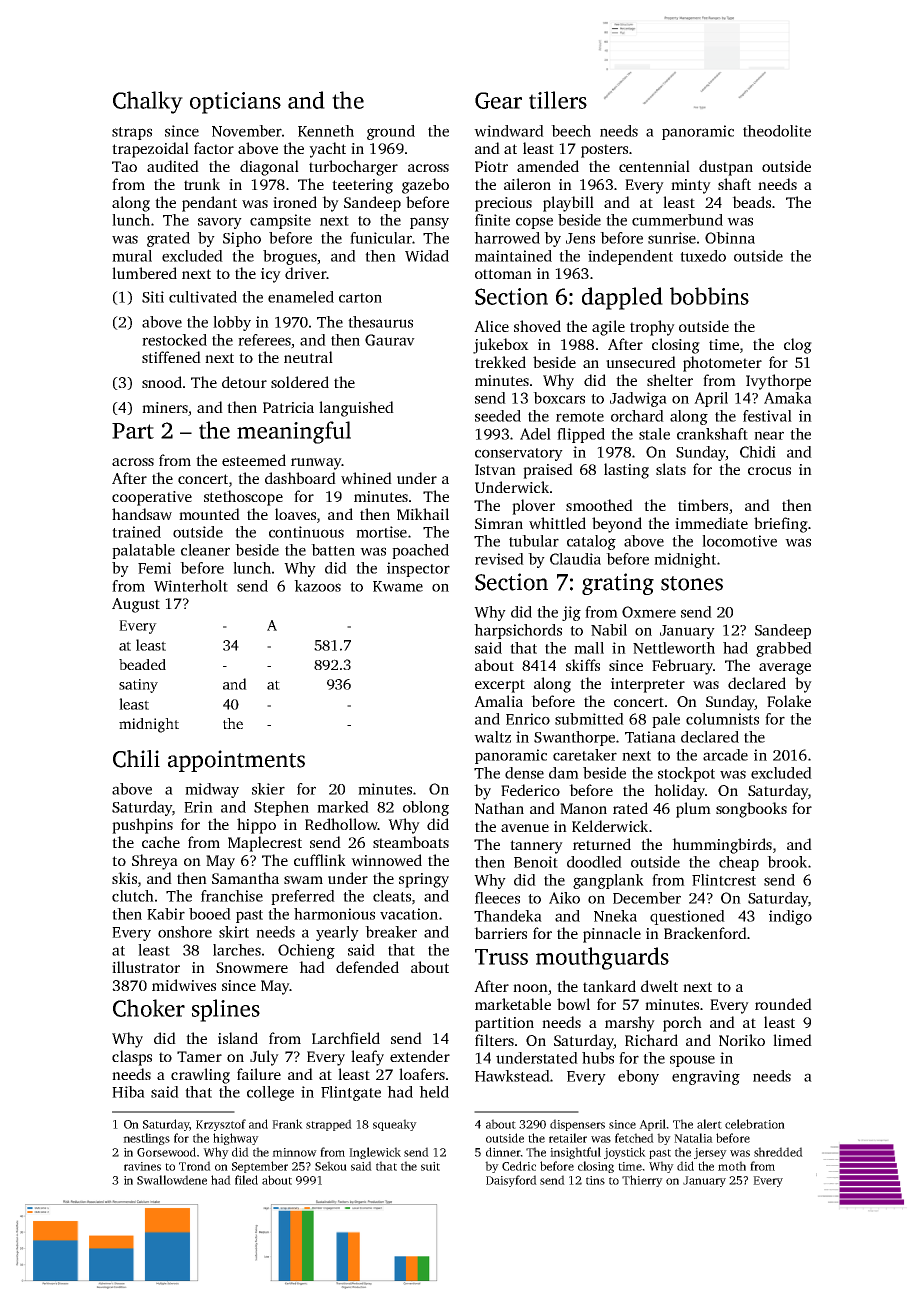 This screenshot has width=924, height=1308. What do you see at coordinates (367, 967) in the screenshot?
I see `defended` at bounding box center [367, 967].
